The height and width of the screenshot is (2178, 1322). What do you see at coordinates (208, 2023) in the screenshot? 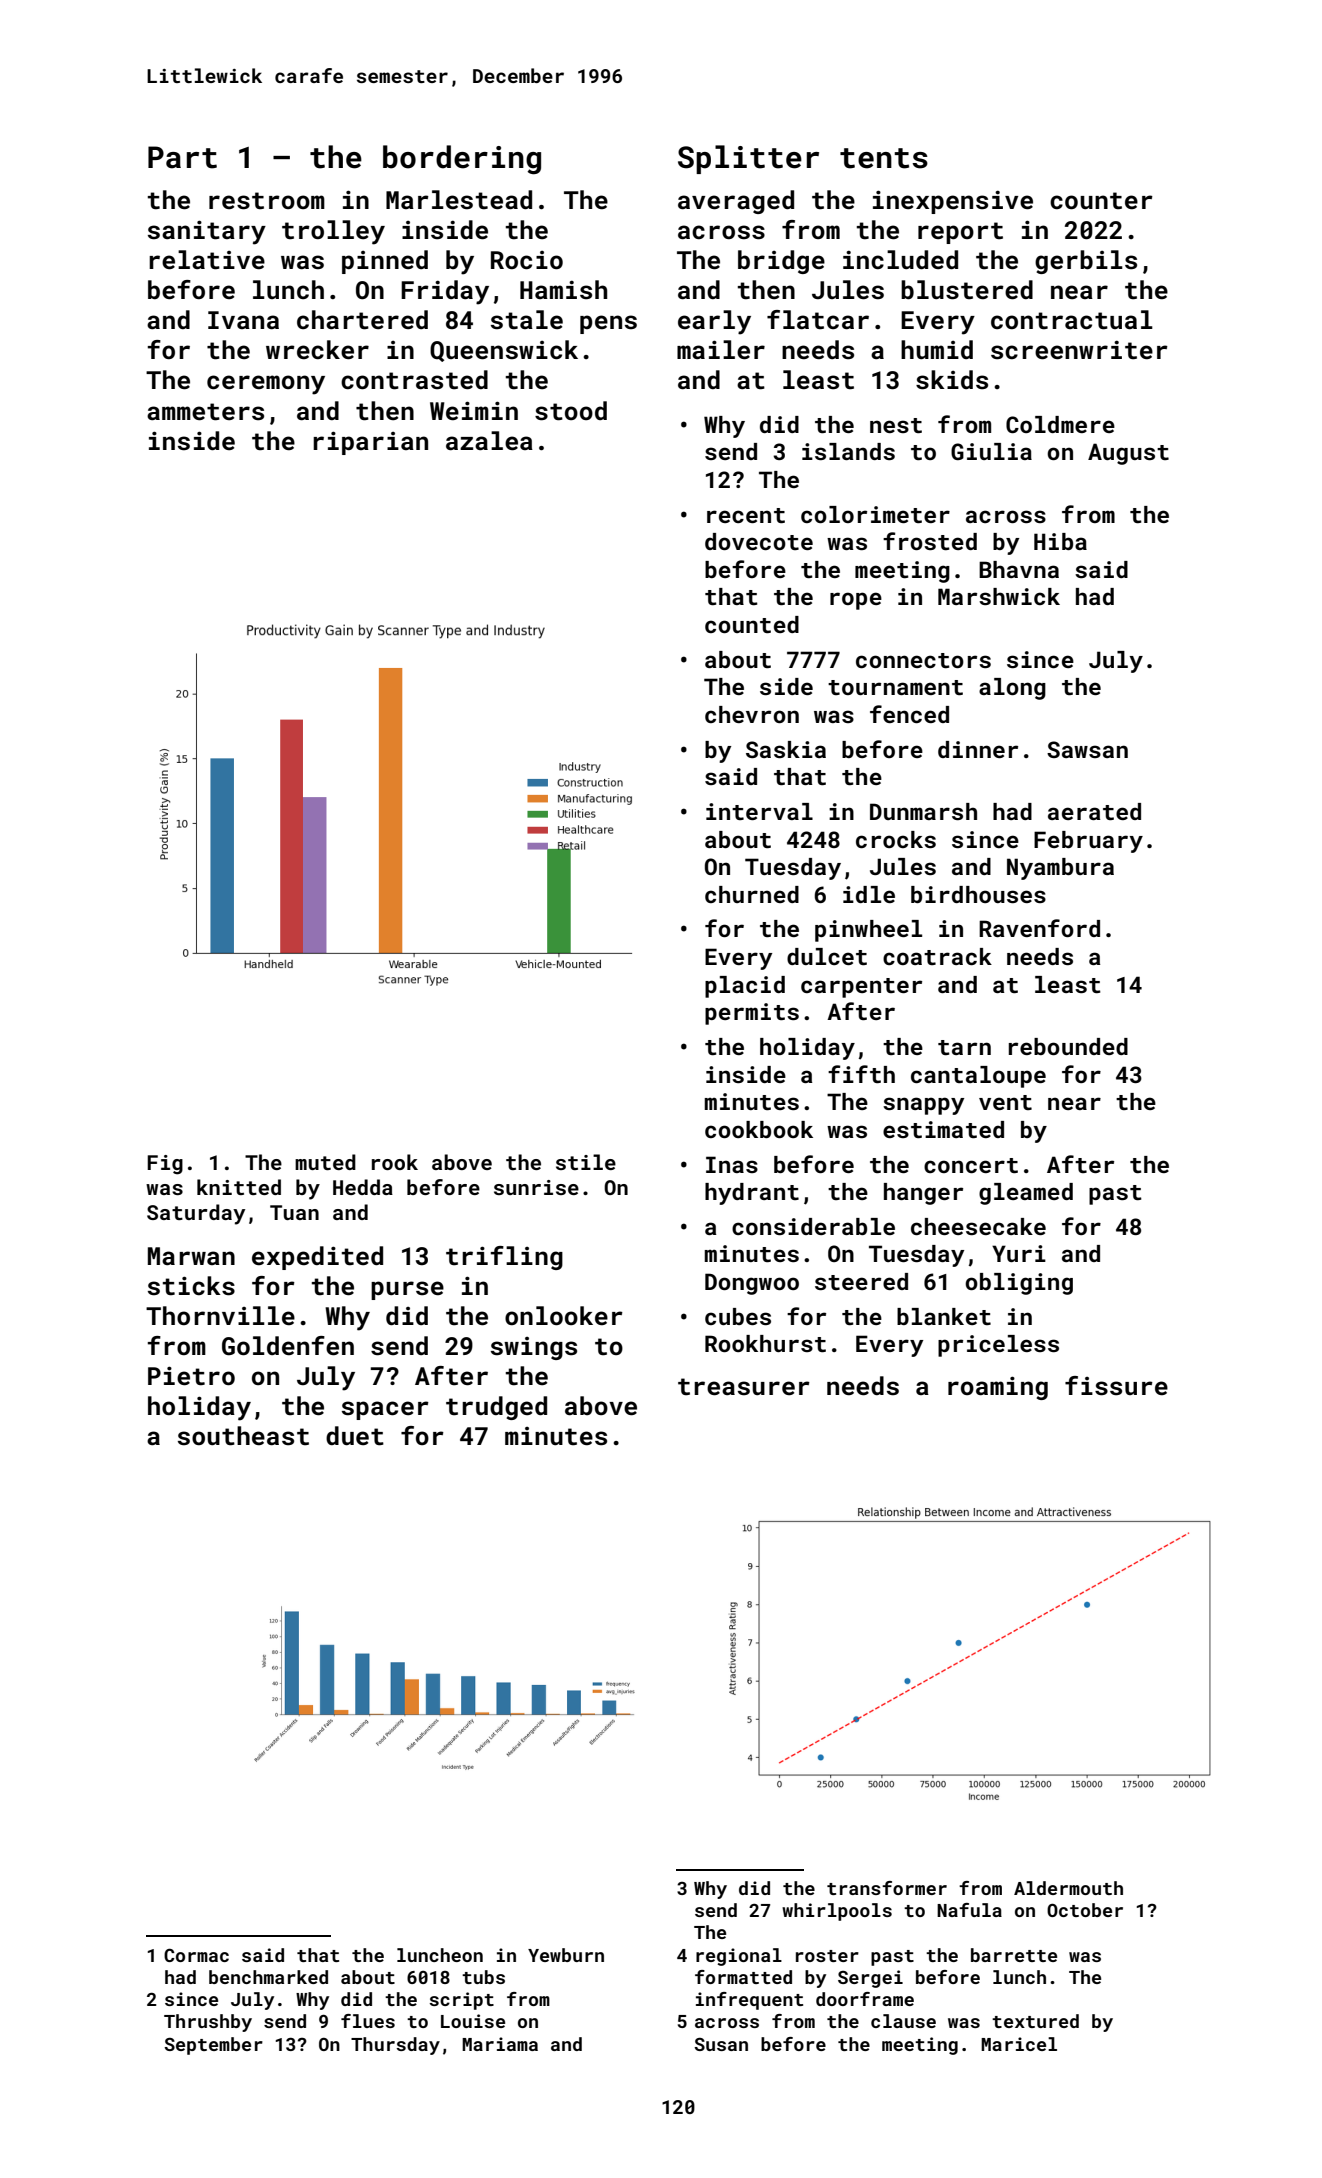
I see `Thrushby` at bounding box center [208, 2023].
